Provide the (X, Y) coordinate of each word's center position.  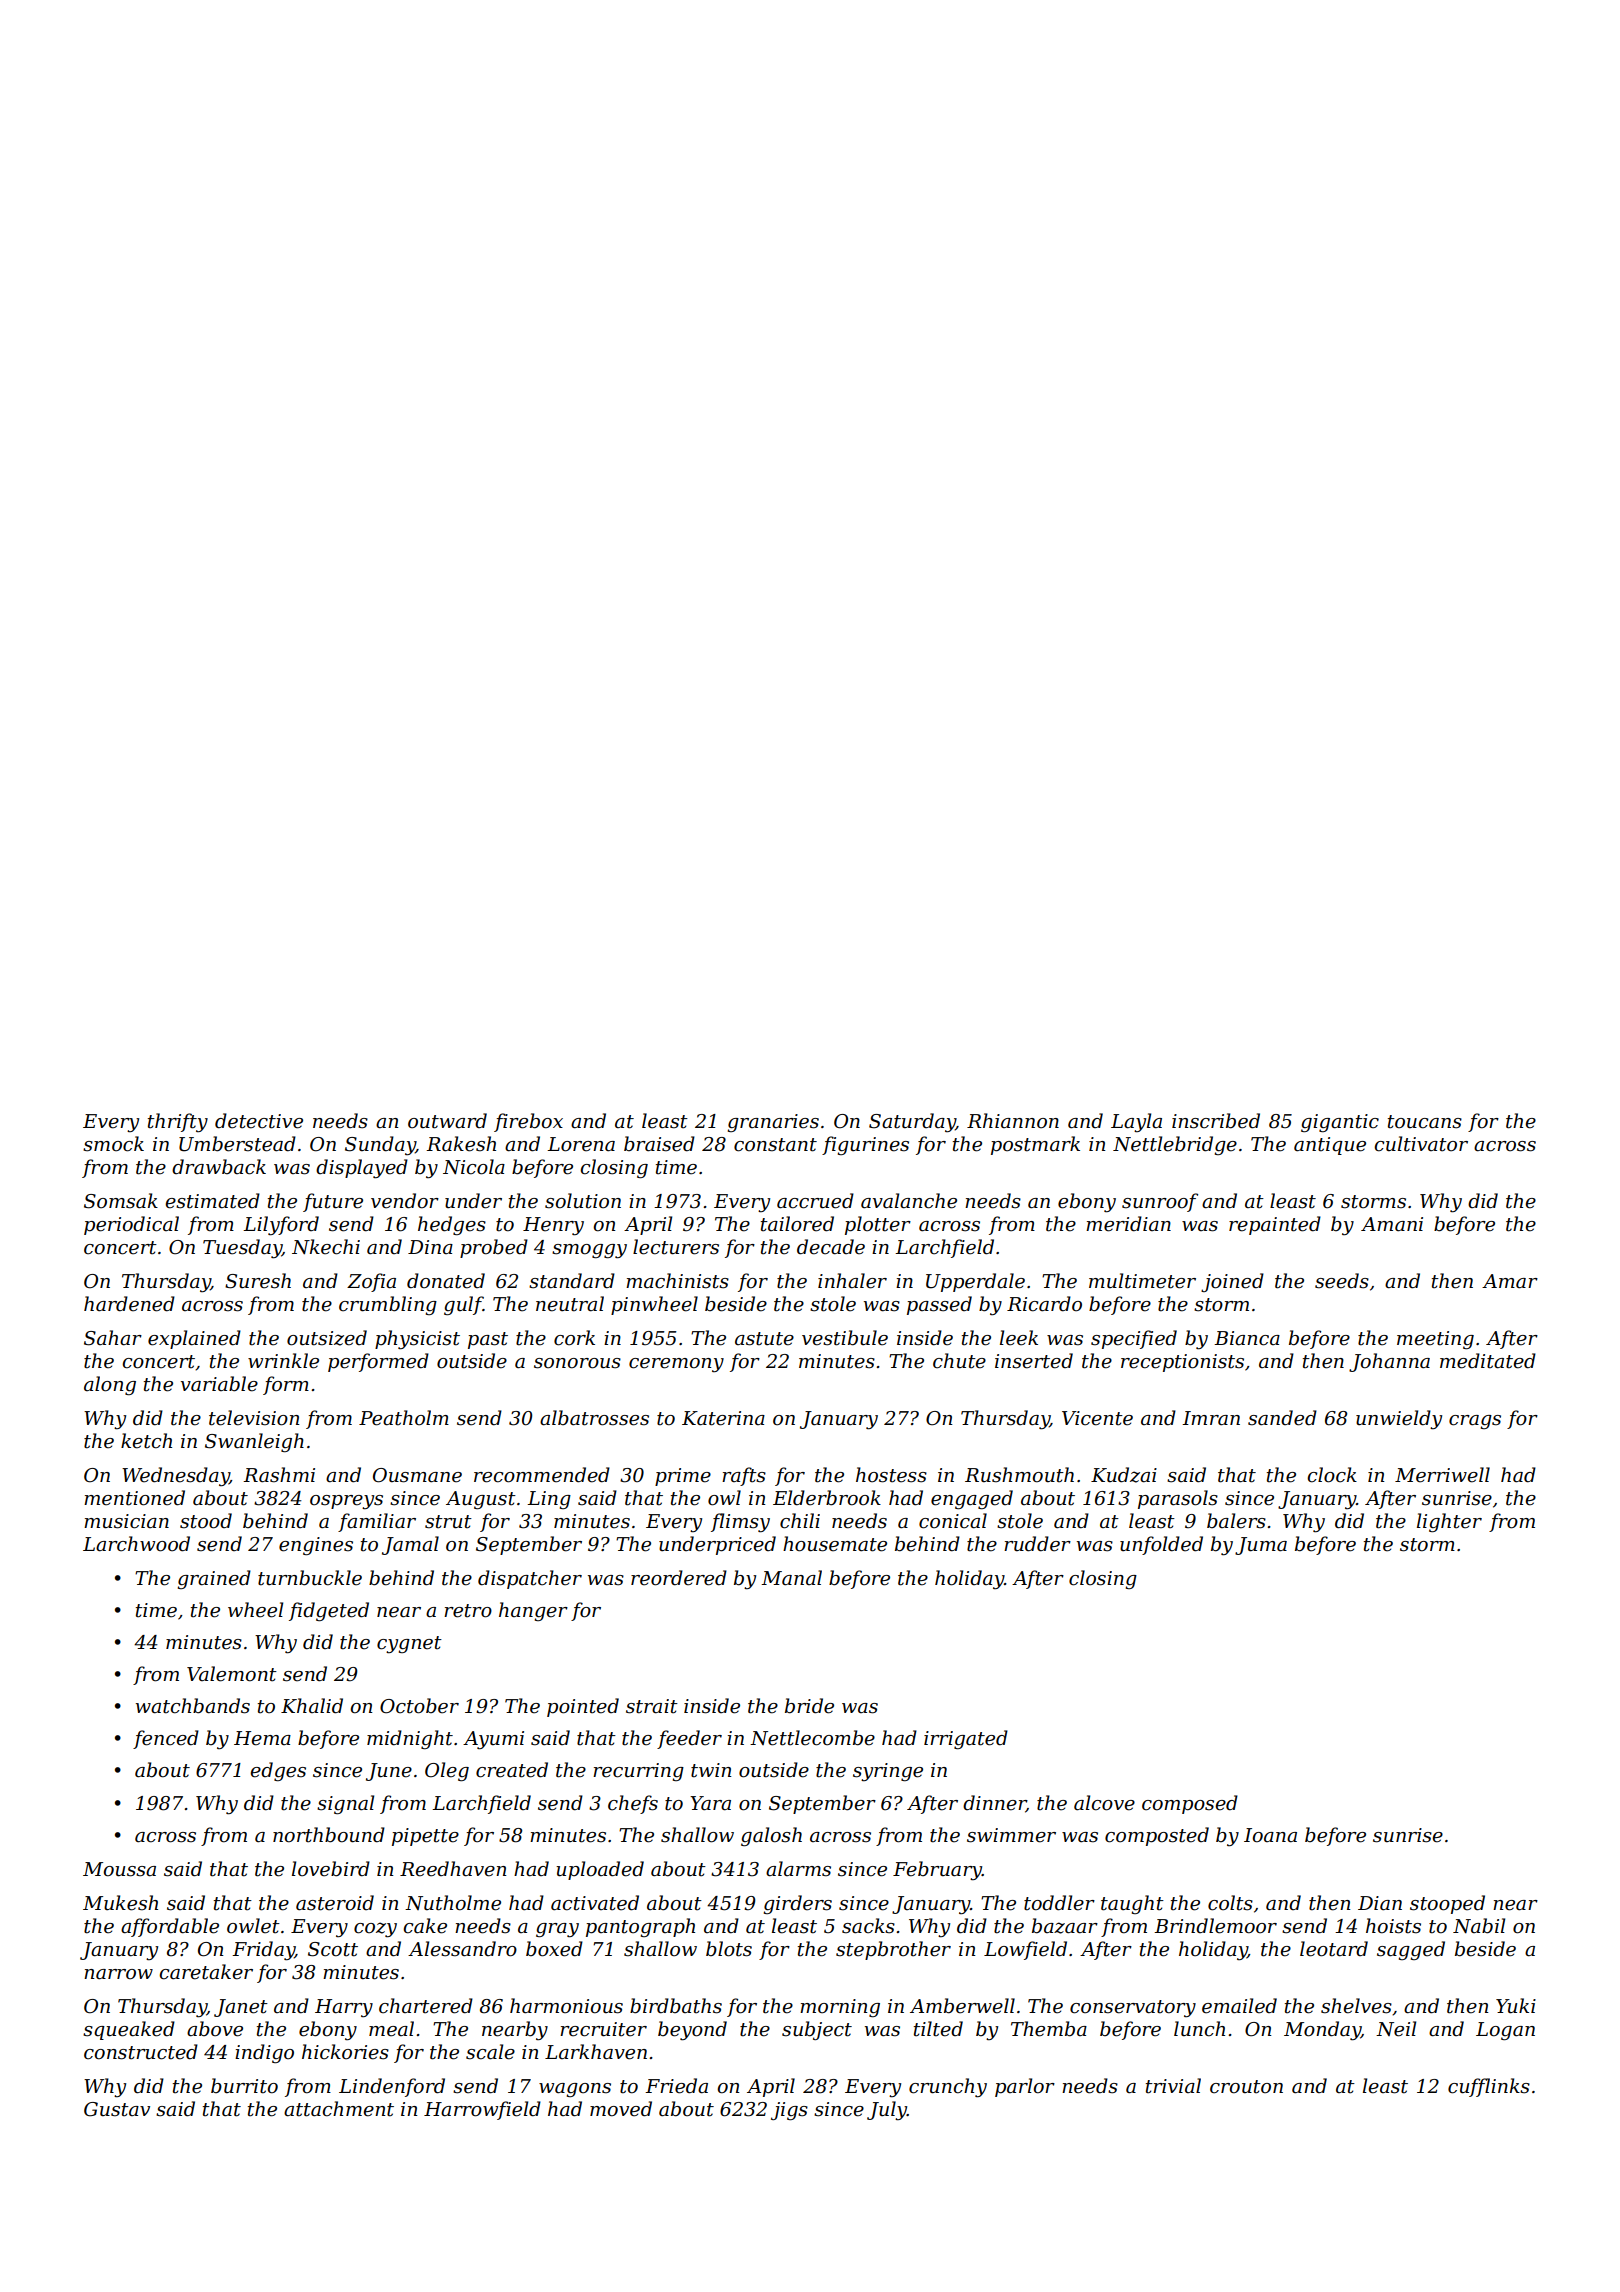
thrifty (178, 1122)
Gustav (117, 2109)
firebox (528, 1122)
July (887, 2111)
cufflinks (1489, 2087)
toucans (1425, 1122)
